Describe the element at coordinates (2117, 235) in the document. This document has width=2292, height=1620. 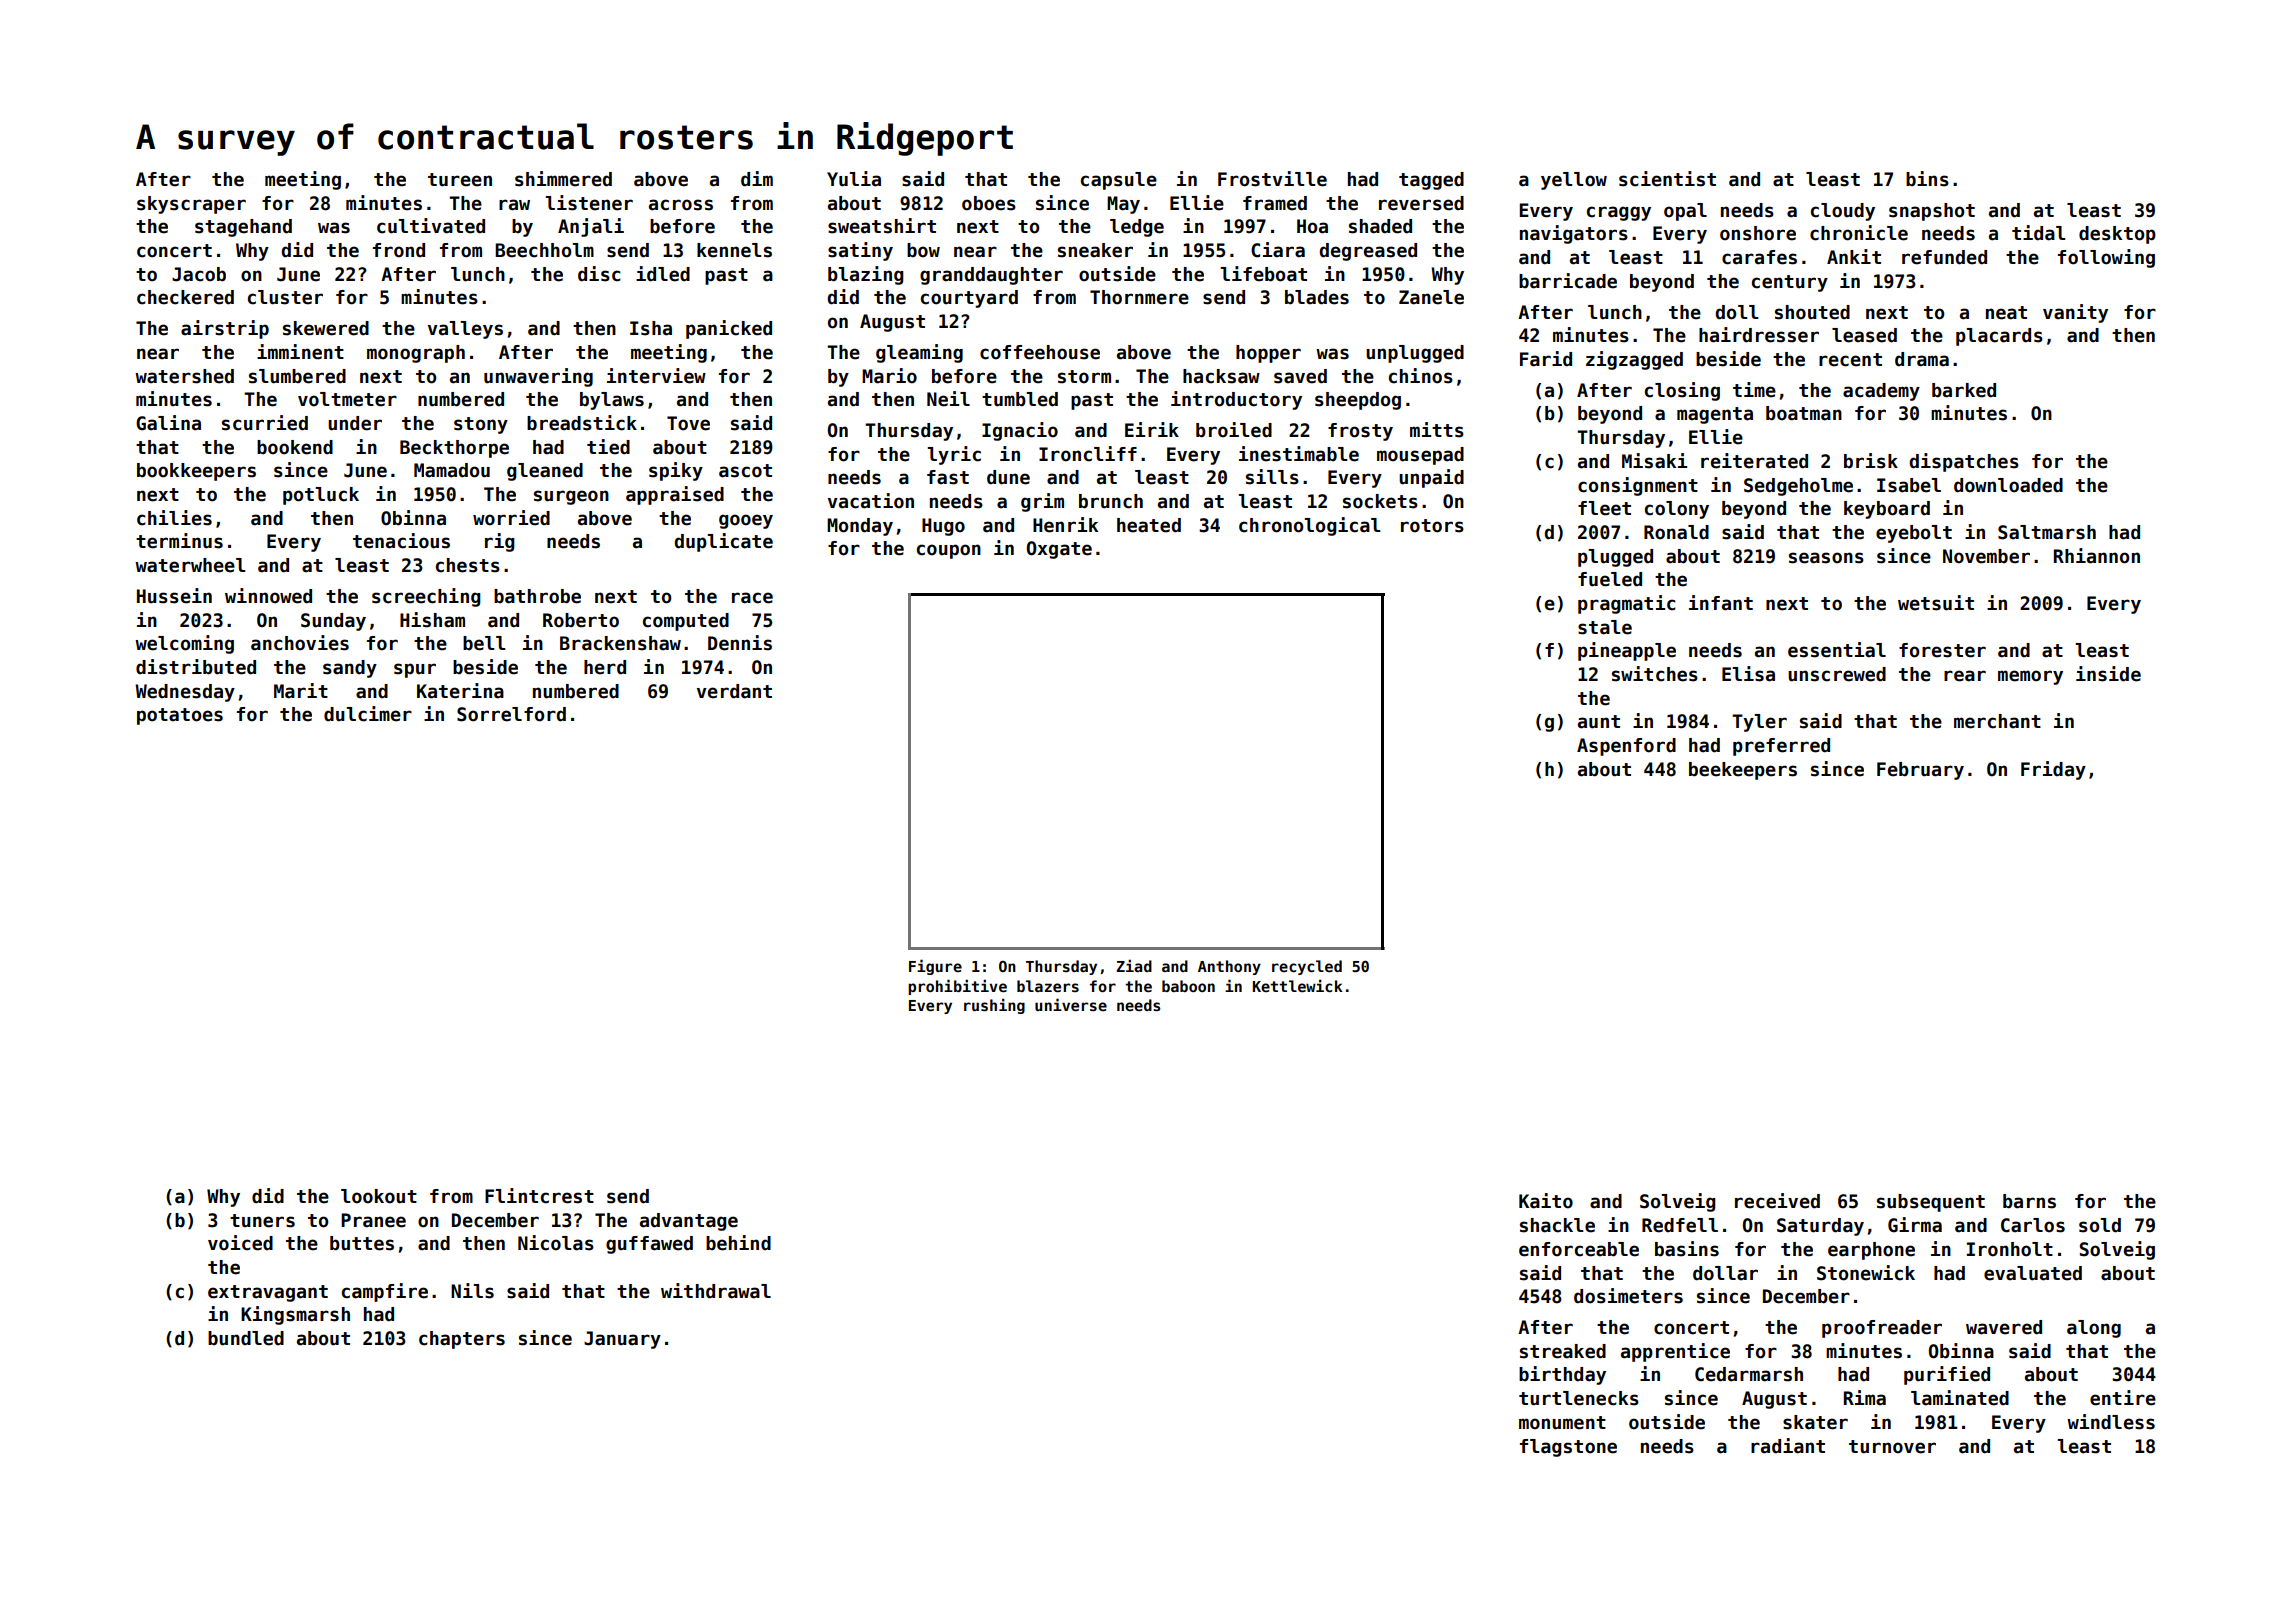
I see `desktop` at that location.
